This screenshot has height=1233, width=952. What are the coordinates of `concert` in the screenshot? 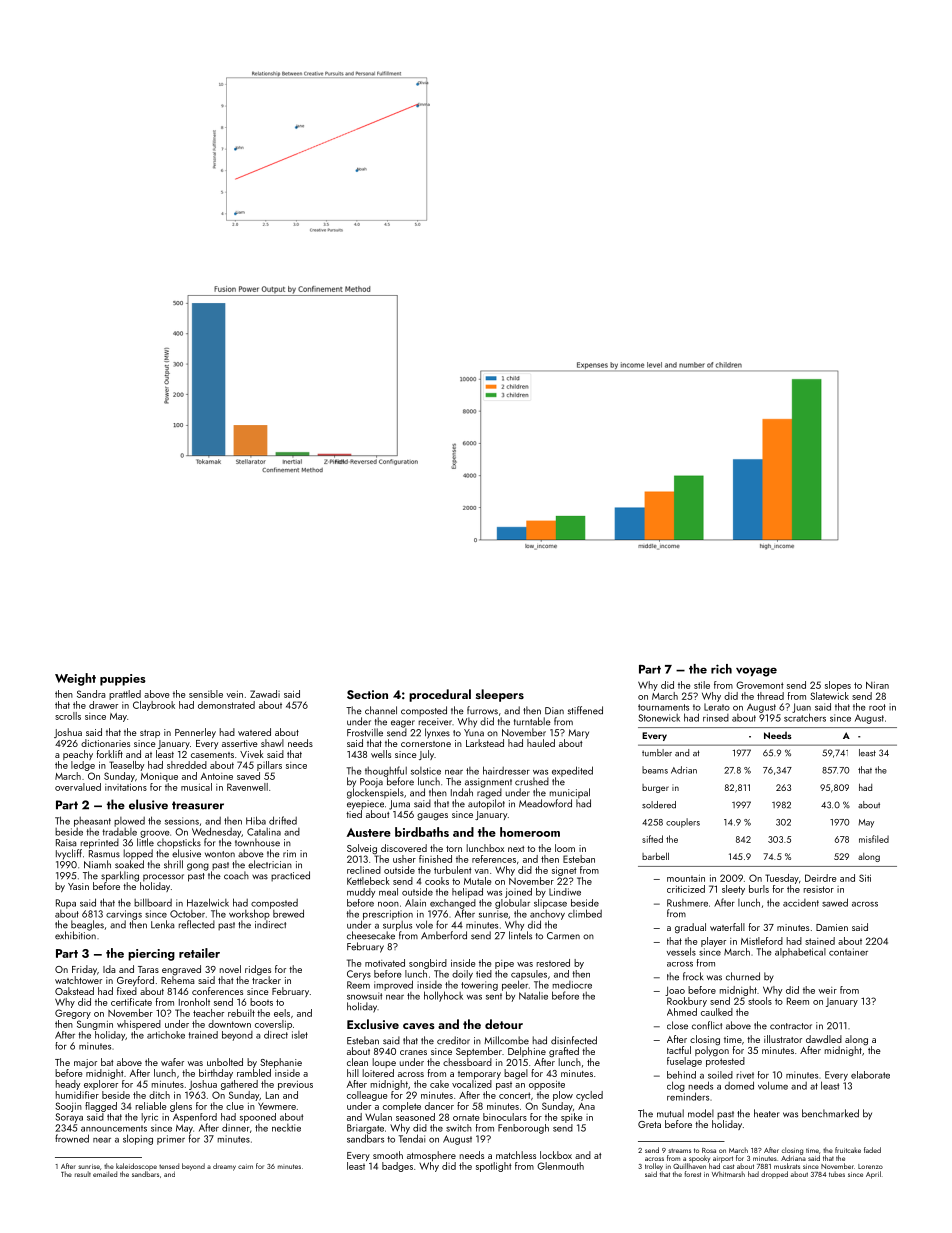 It's located at (515, 1095).
